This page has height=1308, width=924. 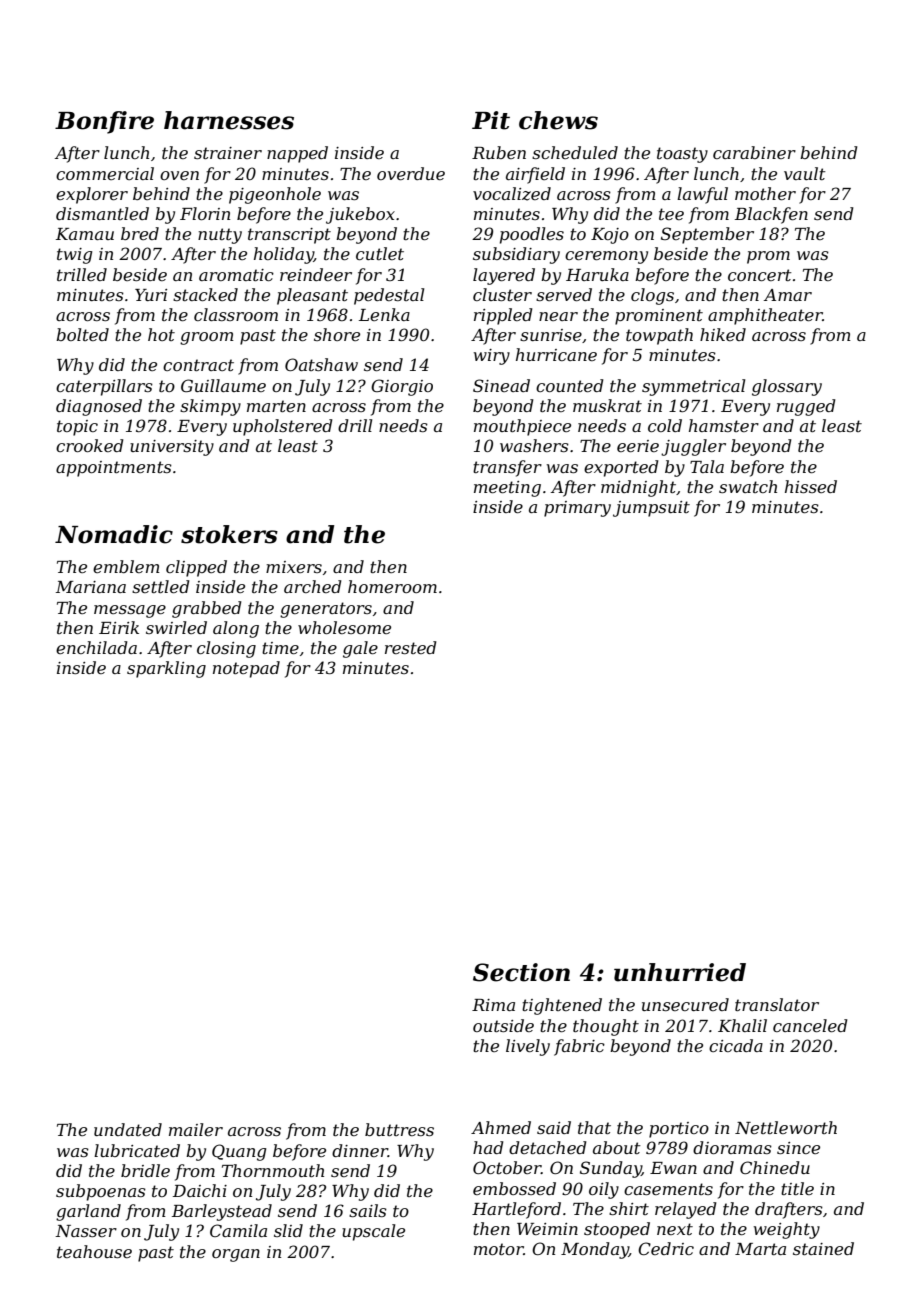 I want to click on harnesses, so click(x=229, y=120).
